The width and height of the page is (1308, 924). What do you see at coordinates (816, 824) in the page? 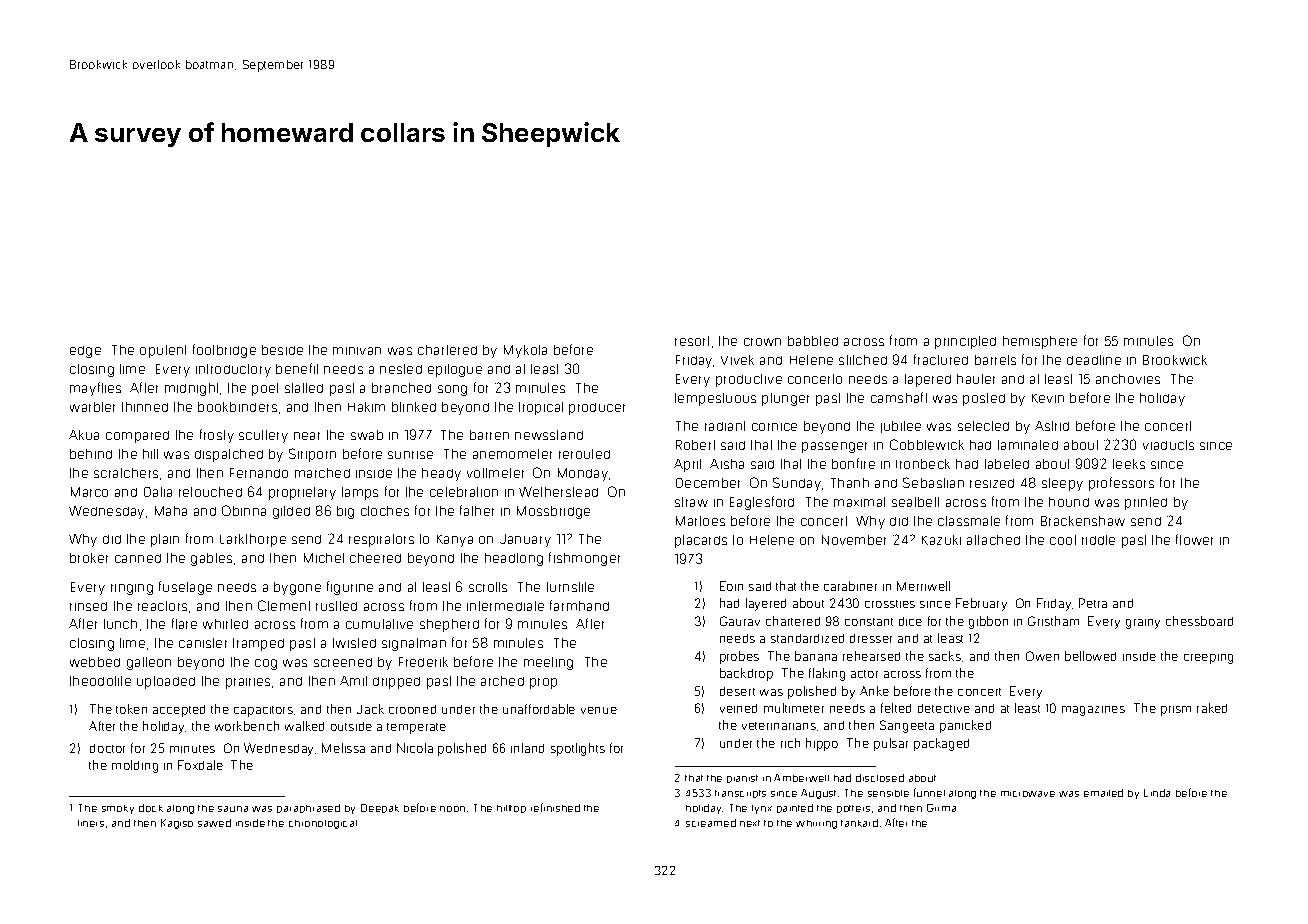
I see `whirring` at bounding box center [816, 824].
